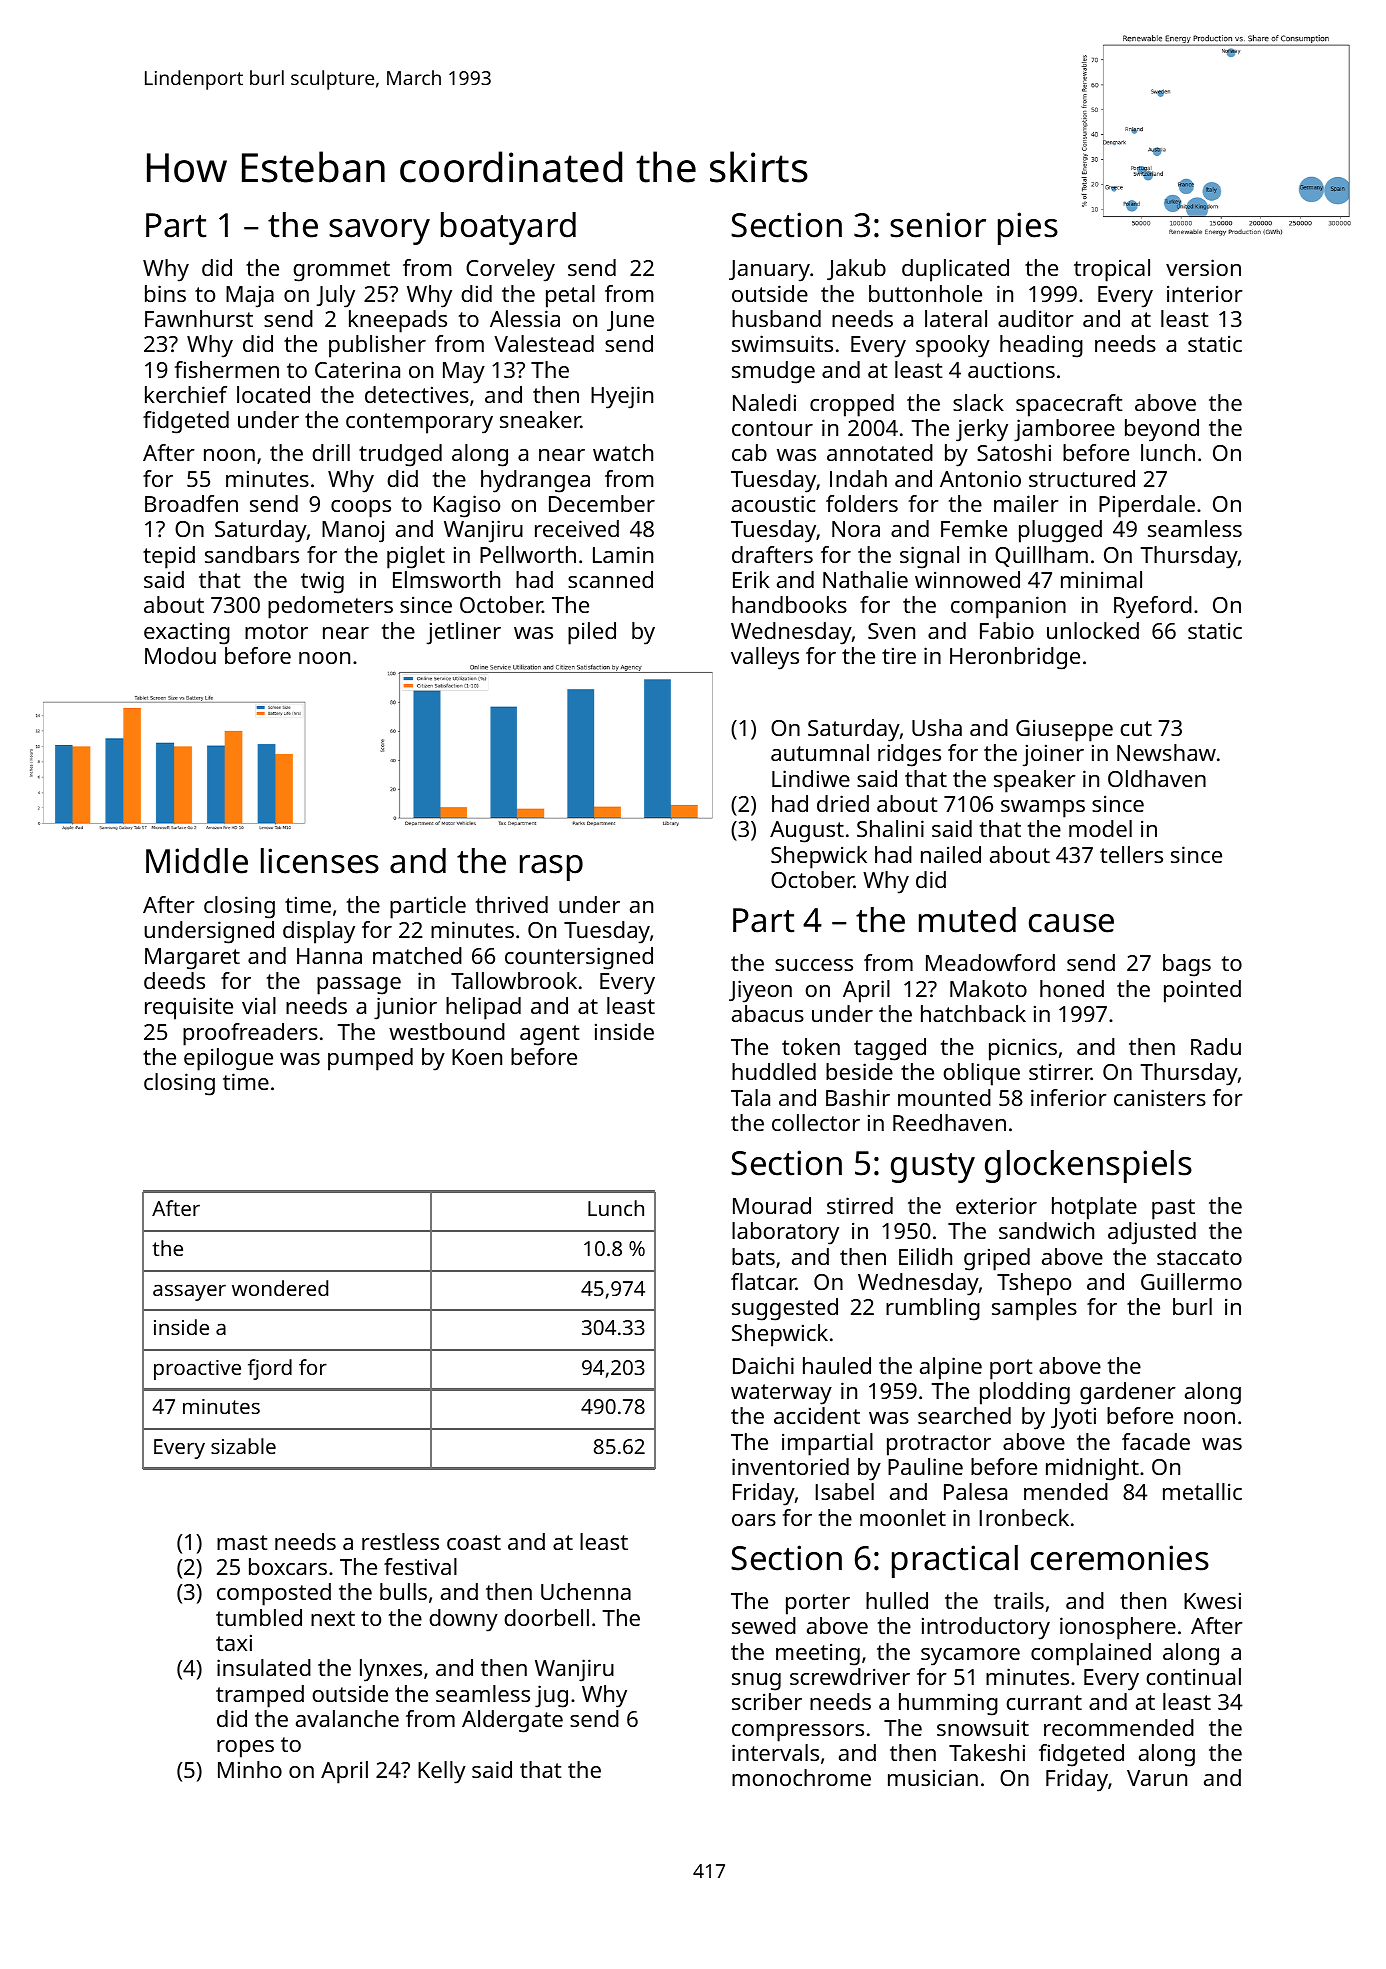 Image resolution: width=1386 pixels, height=1969 pixels. I want to click on husband, so click(776, 318).
